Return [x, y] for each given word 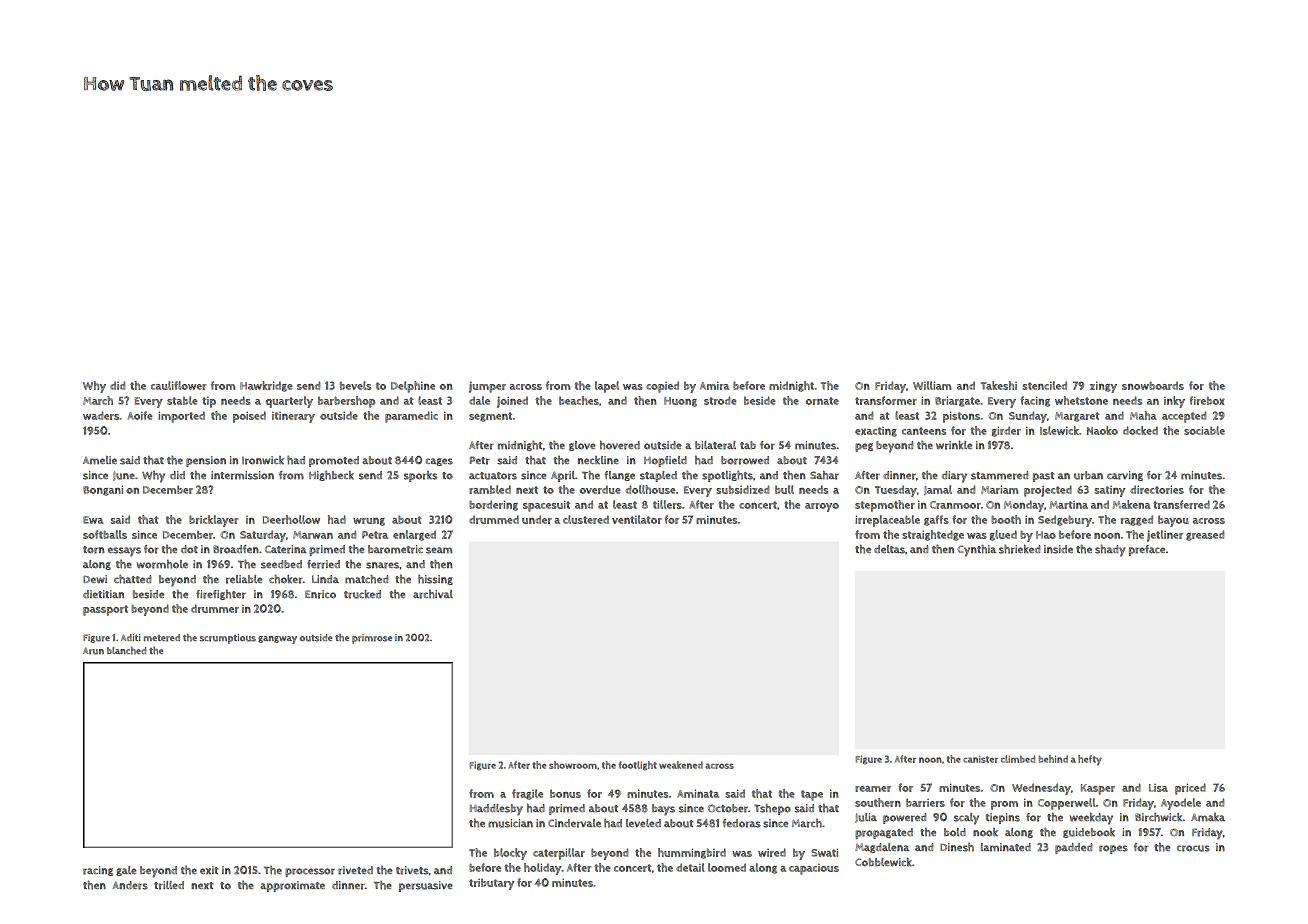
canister [980, 759]
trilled [169, 885]
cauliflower [178, 385]
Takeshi [999, 385]
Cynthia [976, 550]
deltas [889, 549]
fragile [527, 794]
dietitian [103, 594]
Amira [714, 385]
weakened [681, 765]
